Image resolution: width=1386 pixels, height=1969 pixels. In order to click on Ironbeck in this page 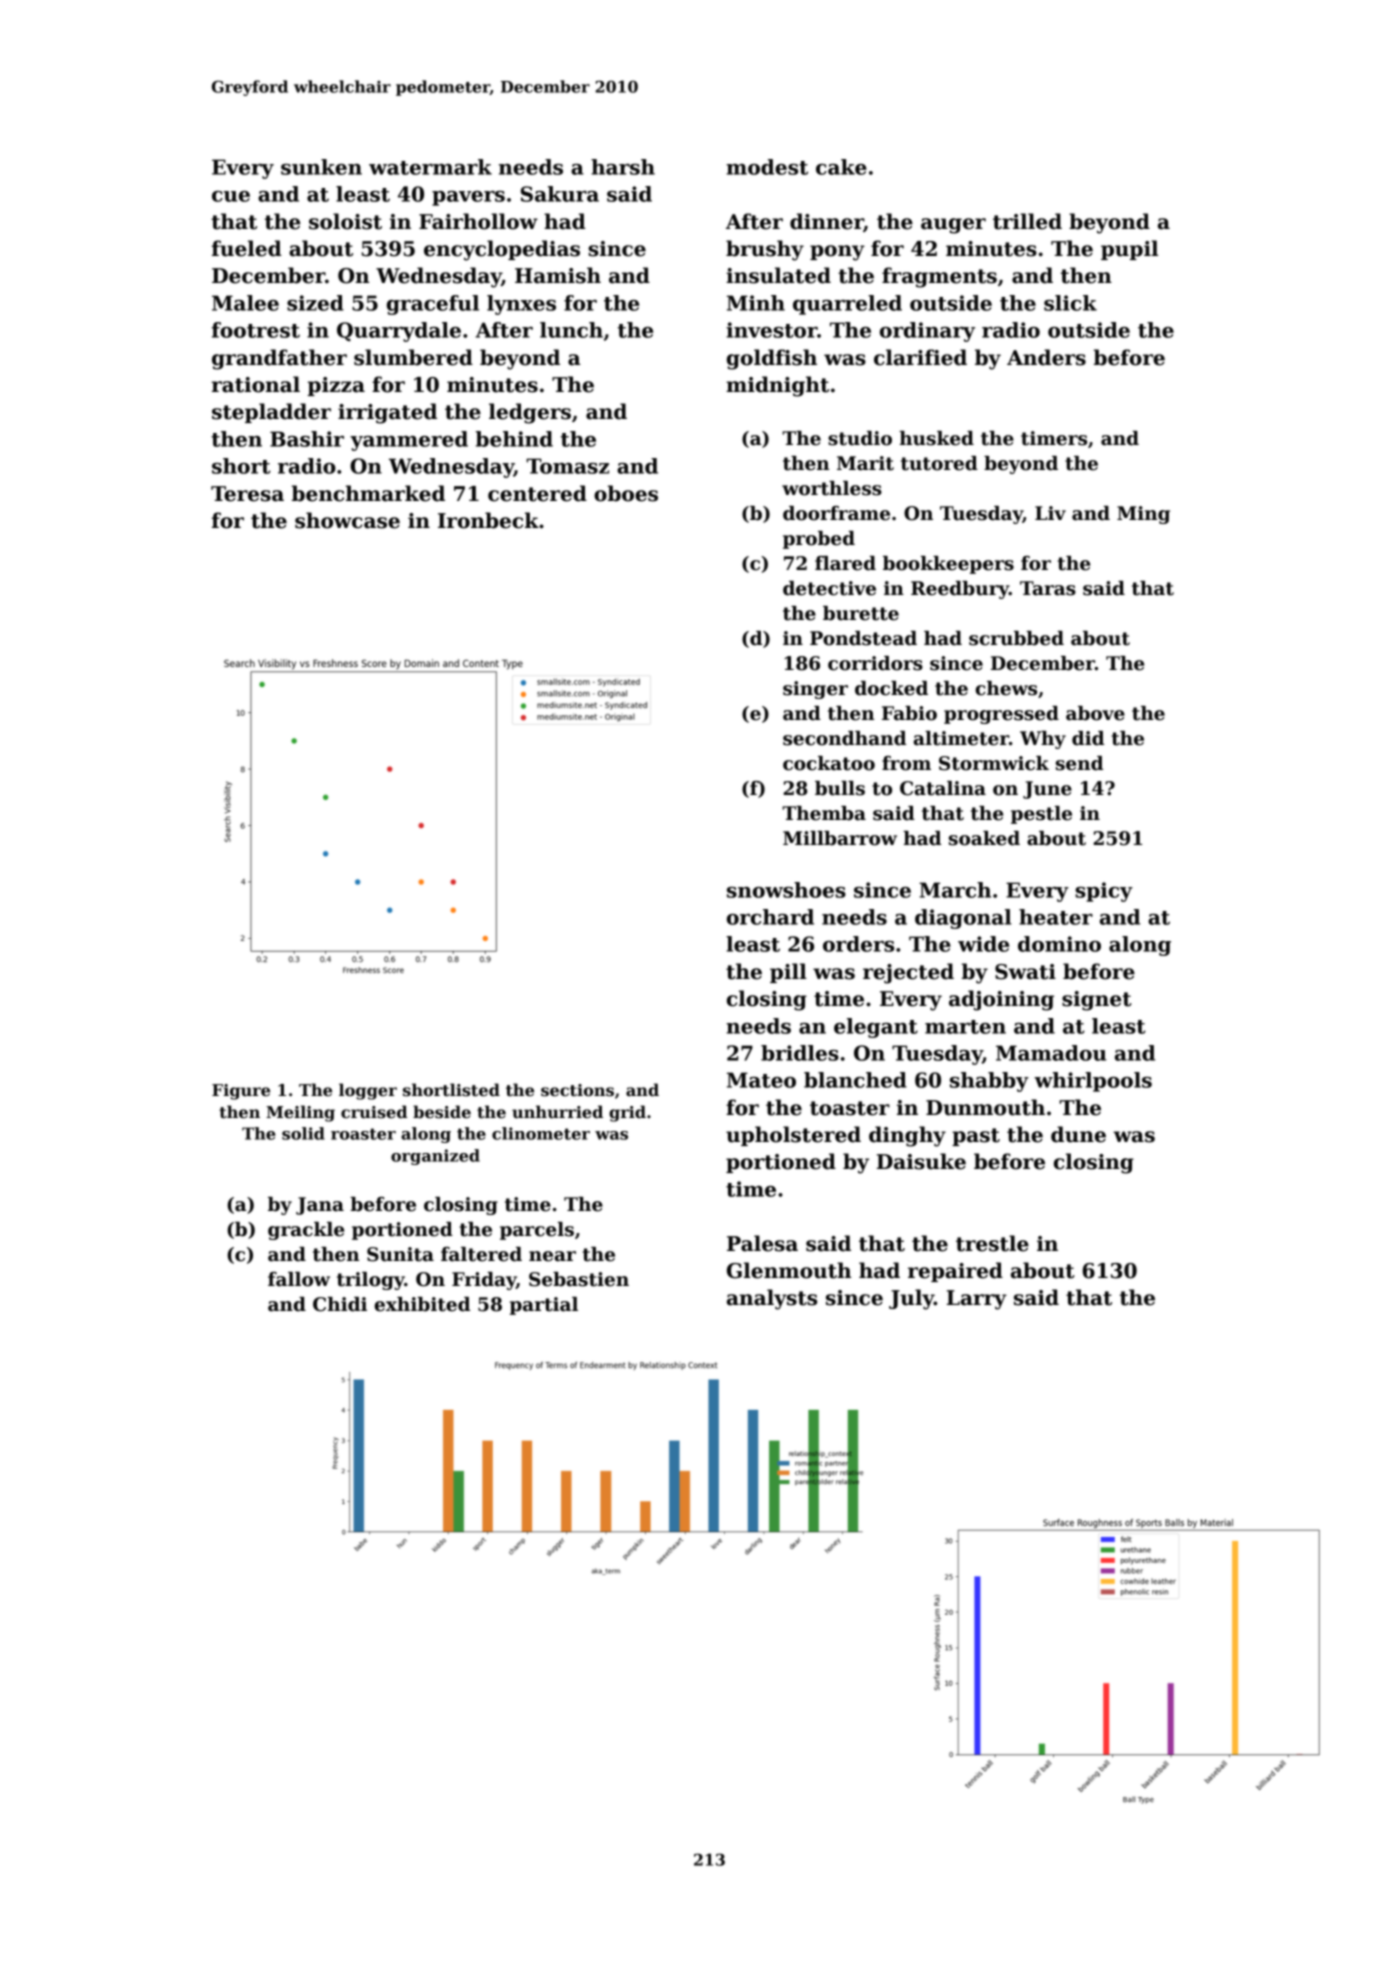, I will do `click(488, 520)`.
